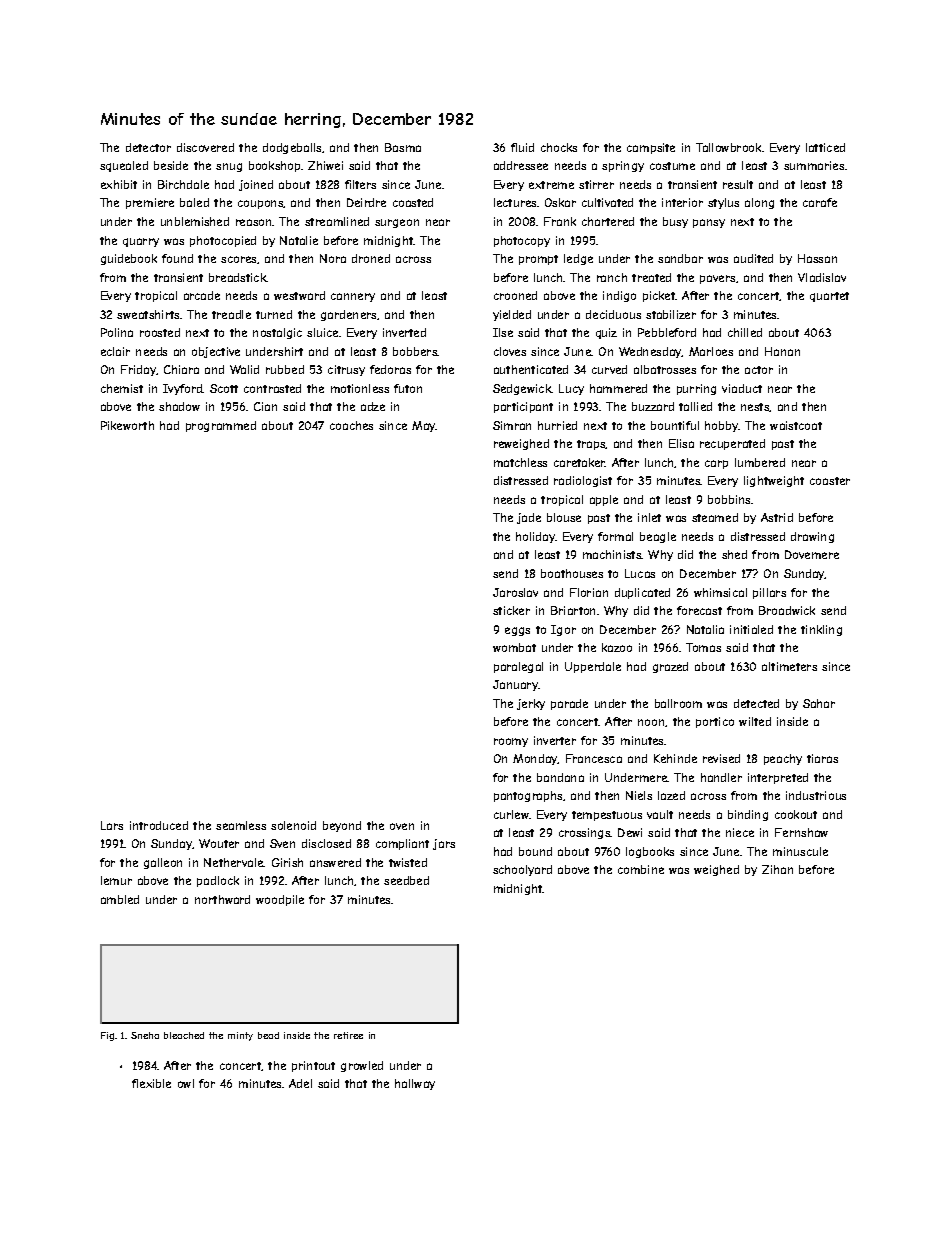  Describe the element at coordinates (777, 517) in the screenshot. I see `Astrid` at that location.
